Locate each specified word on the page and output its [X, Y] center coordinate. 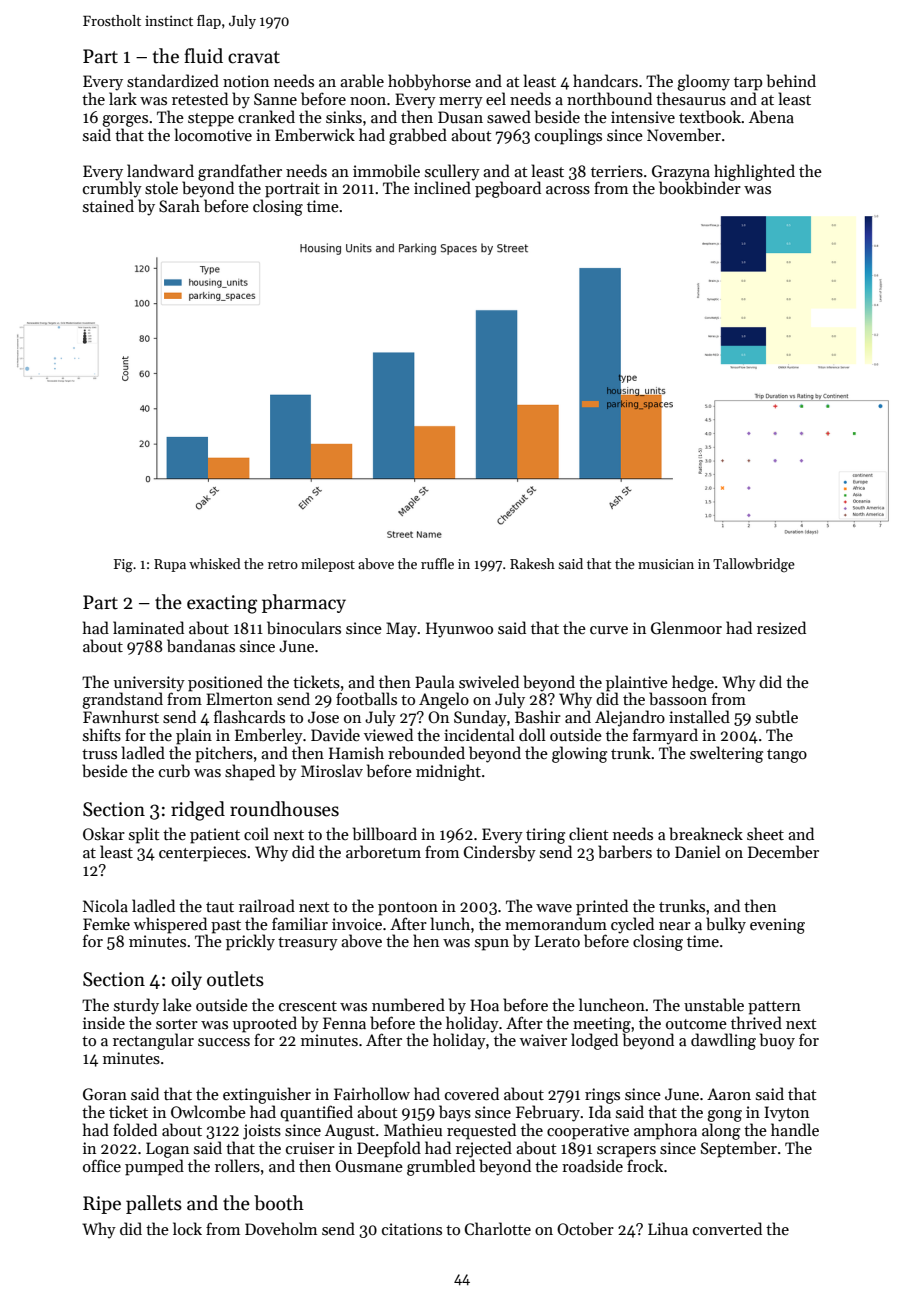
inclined [442, 187]
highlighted [754, 172]
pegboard [508, 189]
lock [187, 1228]
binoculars [304, 628]
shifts [102, 735]
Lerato [557, 941]
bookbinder [700, 188]
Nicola [105, 905]
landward [160, 170]
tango [787, 756]
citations [412, 1229]
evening [777, 926]
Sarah [179, 206]
